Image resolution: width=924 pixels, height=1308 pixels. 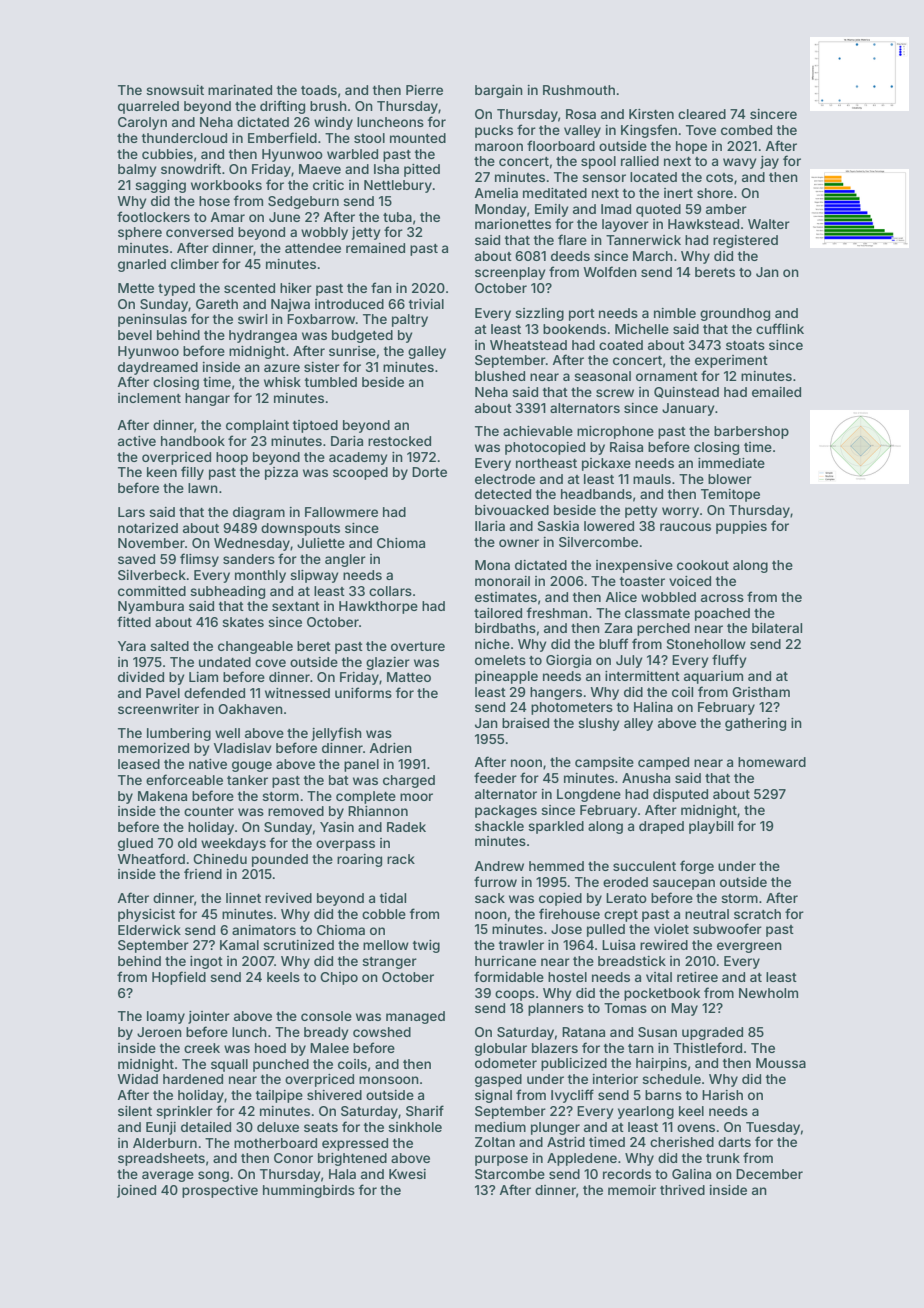 What do you see at coordinates (160, 186) in the screenshot?
I see `sagging` at bounding box center [160, 186].
